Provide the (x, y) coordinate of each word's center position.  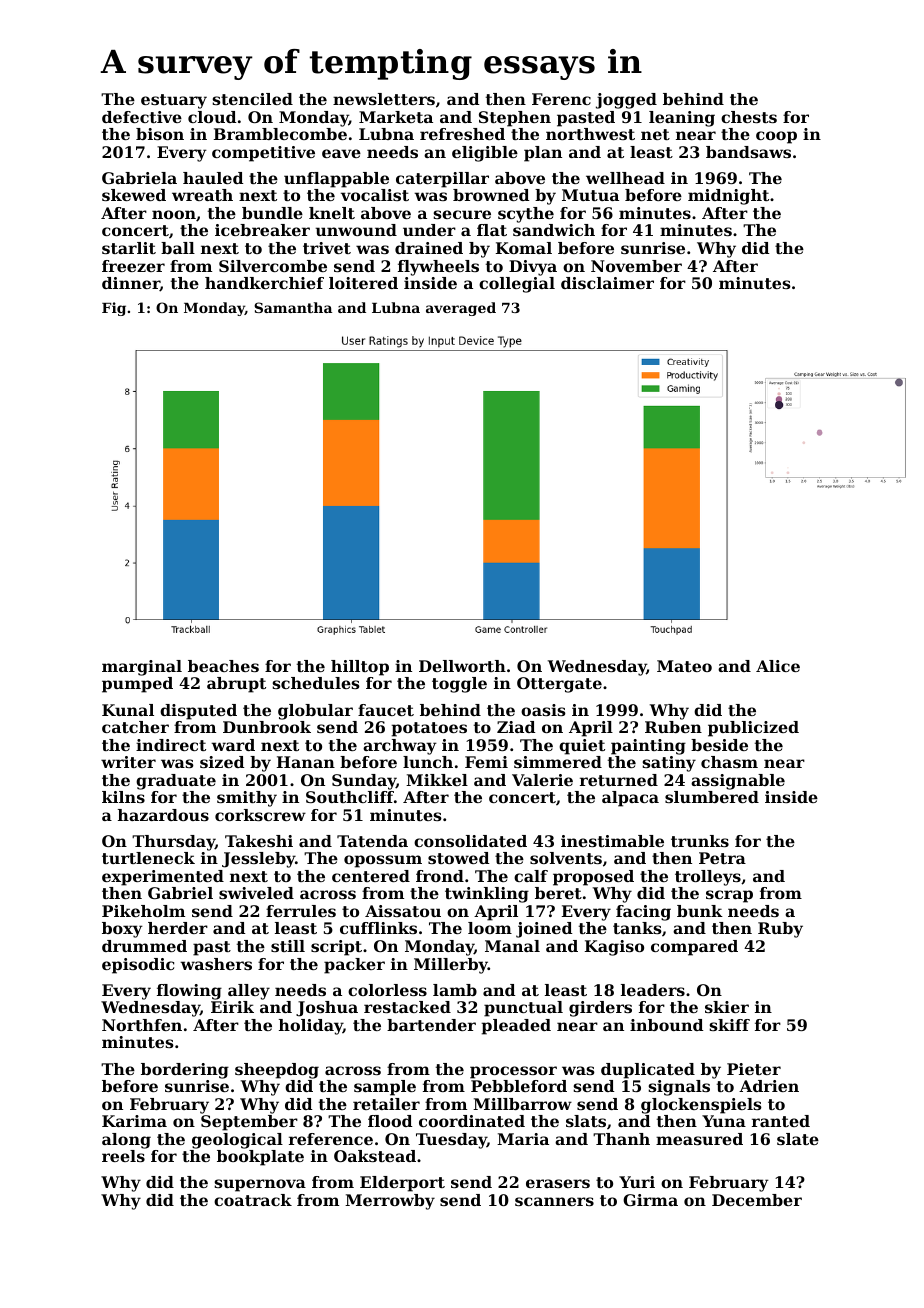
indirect (171, 745)
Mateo (684, 666)
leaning (682, 119)
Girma (650, 1200)
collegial (517, 285)
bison (160, 134)
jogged (626, 101)
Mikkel (437, 780)
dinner (131, 284)
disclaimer (607, 283)
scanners (554, 1201)
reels (123, 1156)
